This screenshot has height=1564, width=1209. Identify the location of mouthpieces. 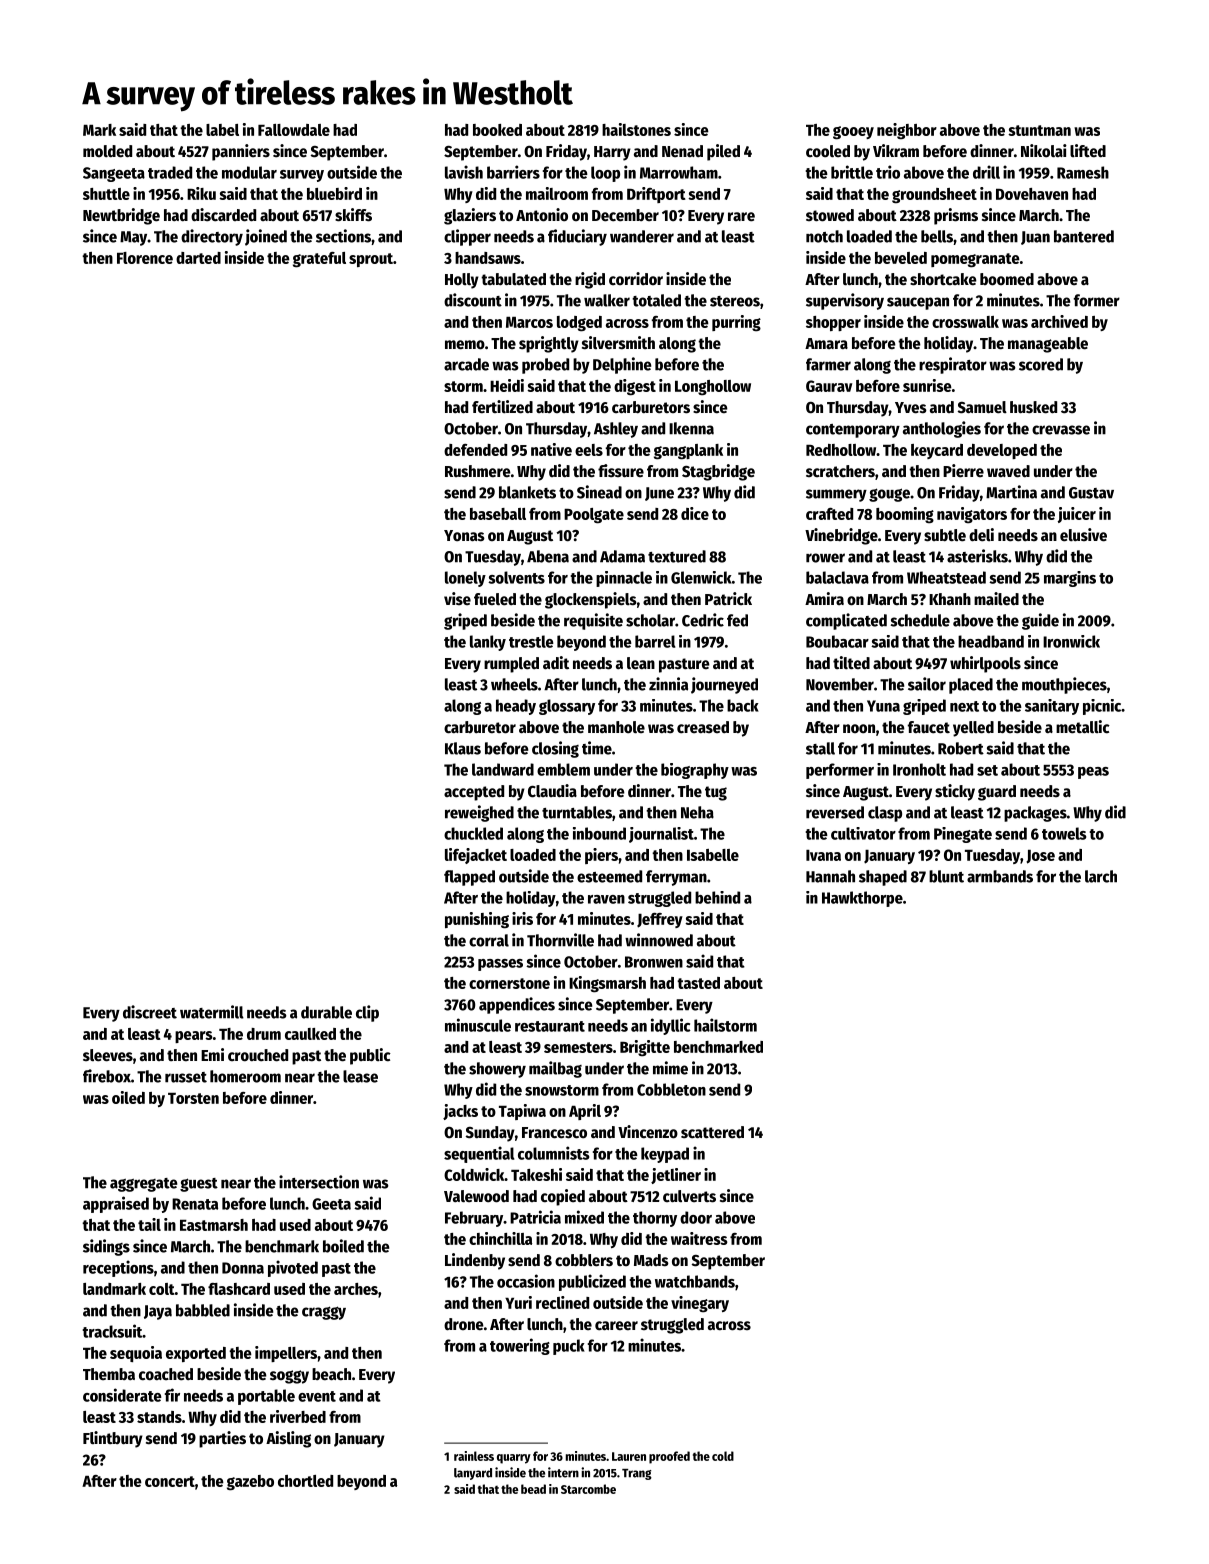
(1064, 685).
